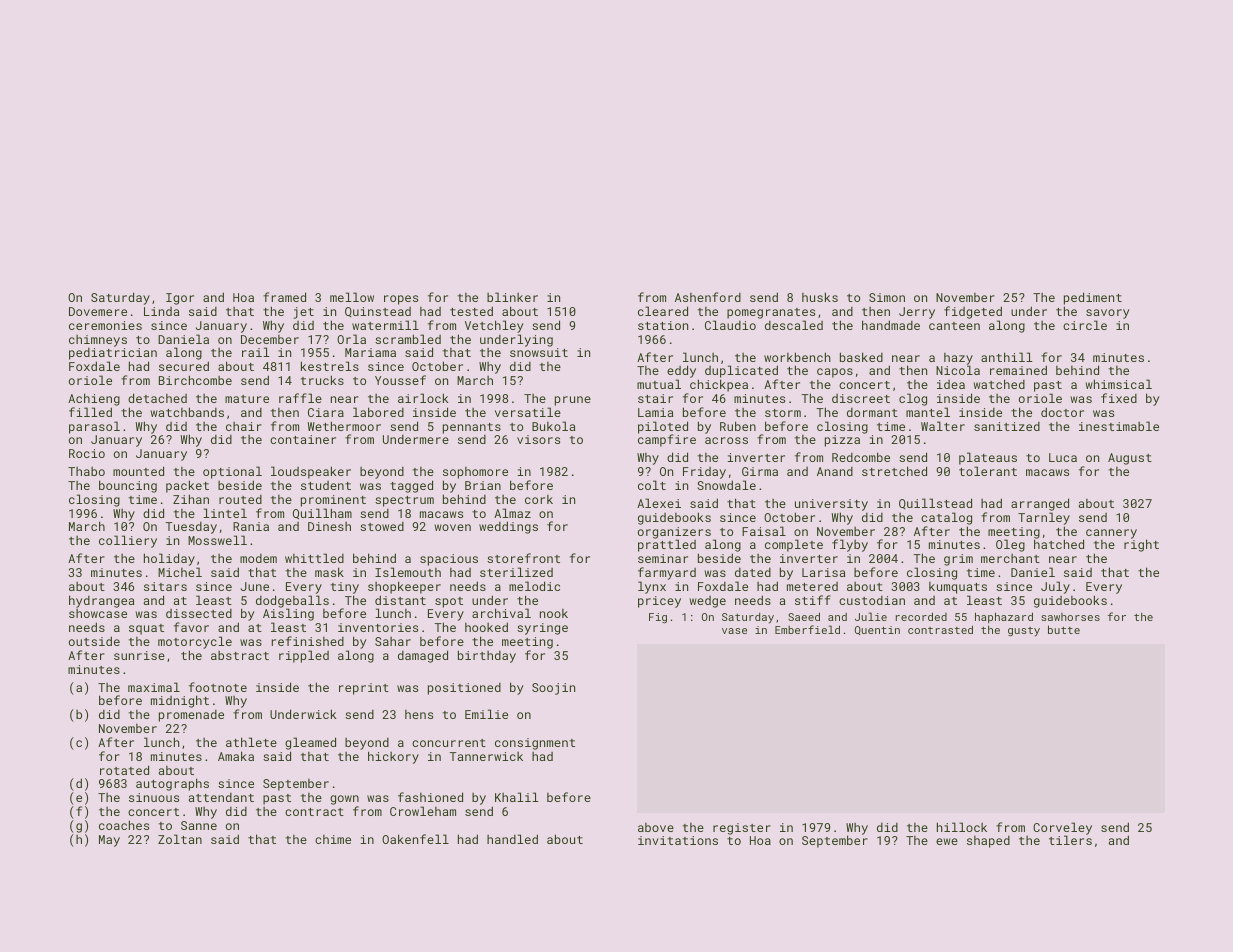 This page has height=952, width=1233. I want to click on shaped, so click(988, 842).
